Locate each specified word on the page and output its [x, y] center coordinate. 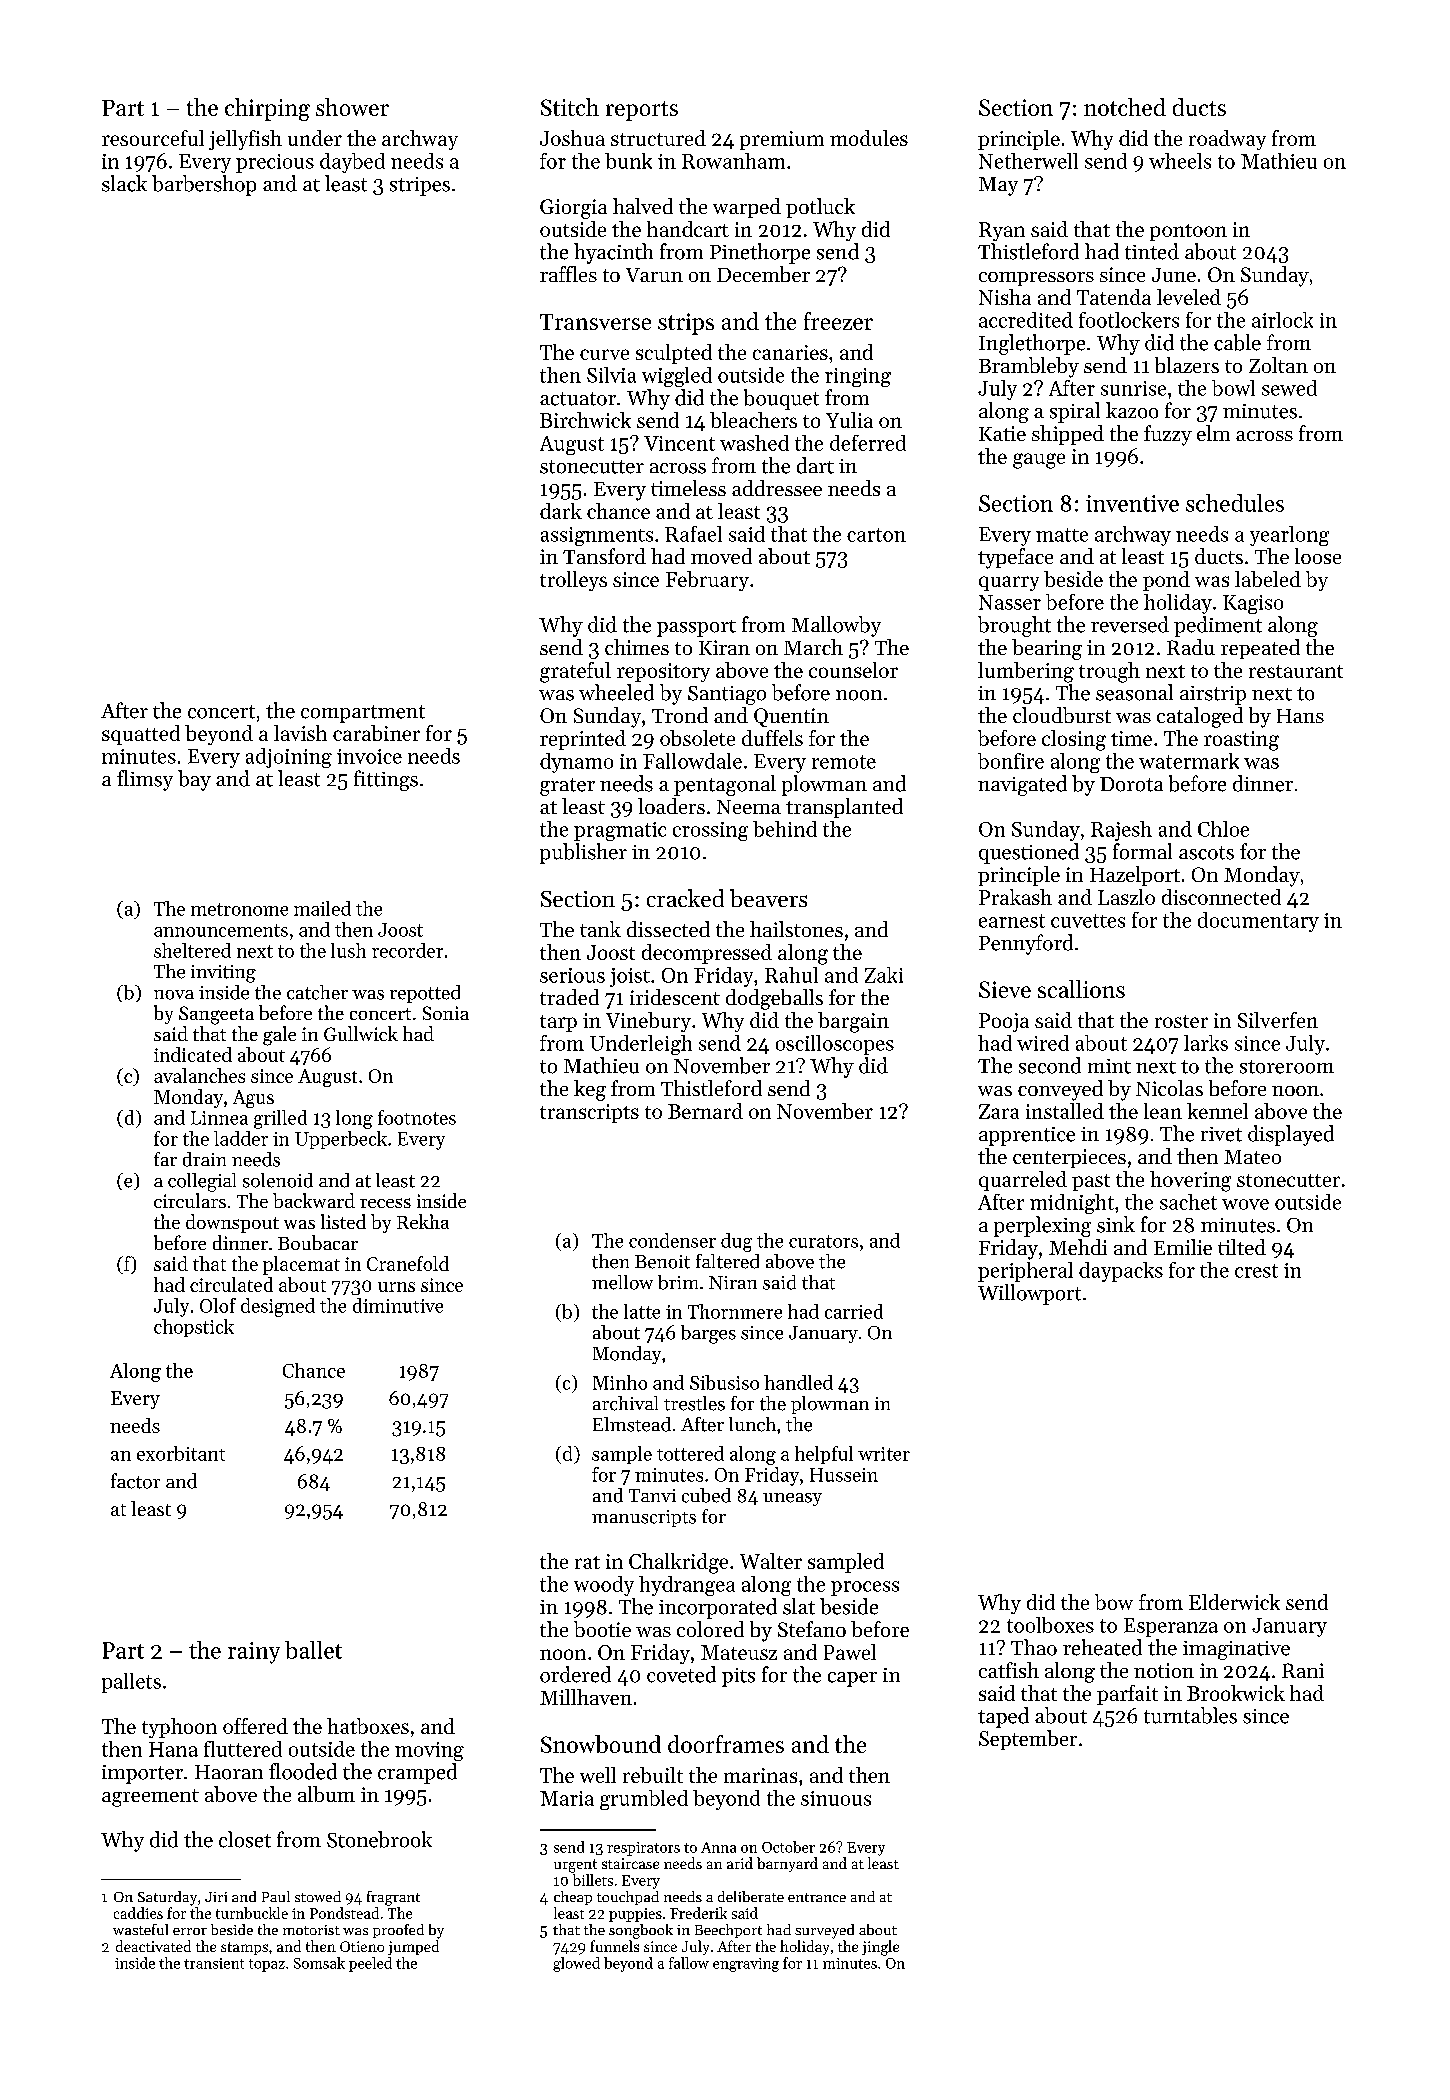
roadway [1227, 140]
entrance [817, 1897]
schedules [1235, 503]
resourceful [153, 138]
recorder [407, 950]
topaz [267, 1965]
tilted [1242, 1247]
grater [567, 787]
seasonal [1134, 692]
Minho [620, 1382]
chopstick [194, 1328]
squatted [141, 735]
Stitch [570, 107]
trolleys [573, 581]
